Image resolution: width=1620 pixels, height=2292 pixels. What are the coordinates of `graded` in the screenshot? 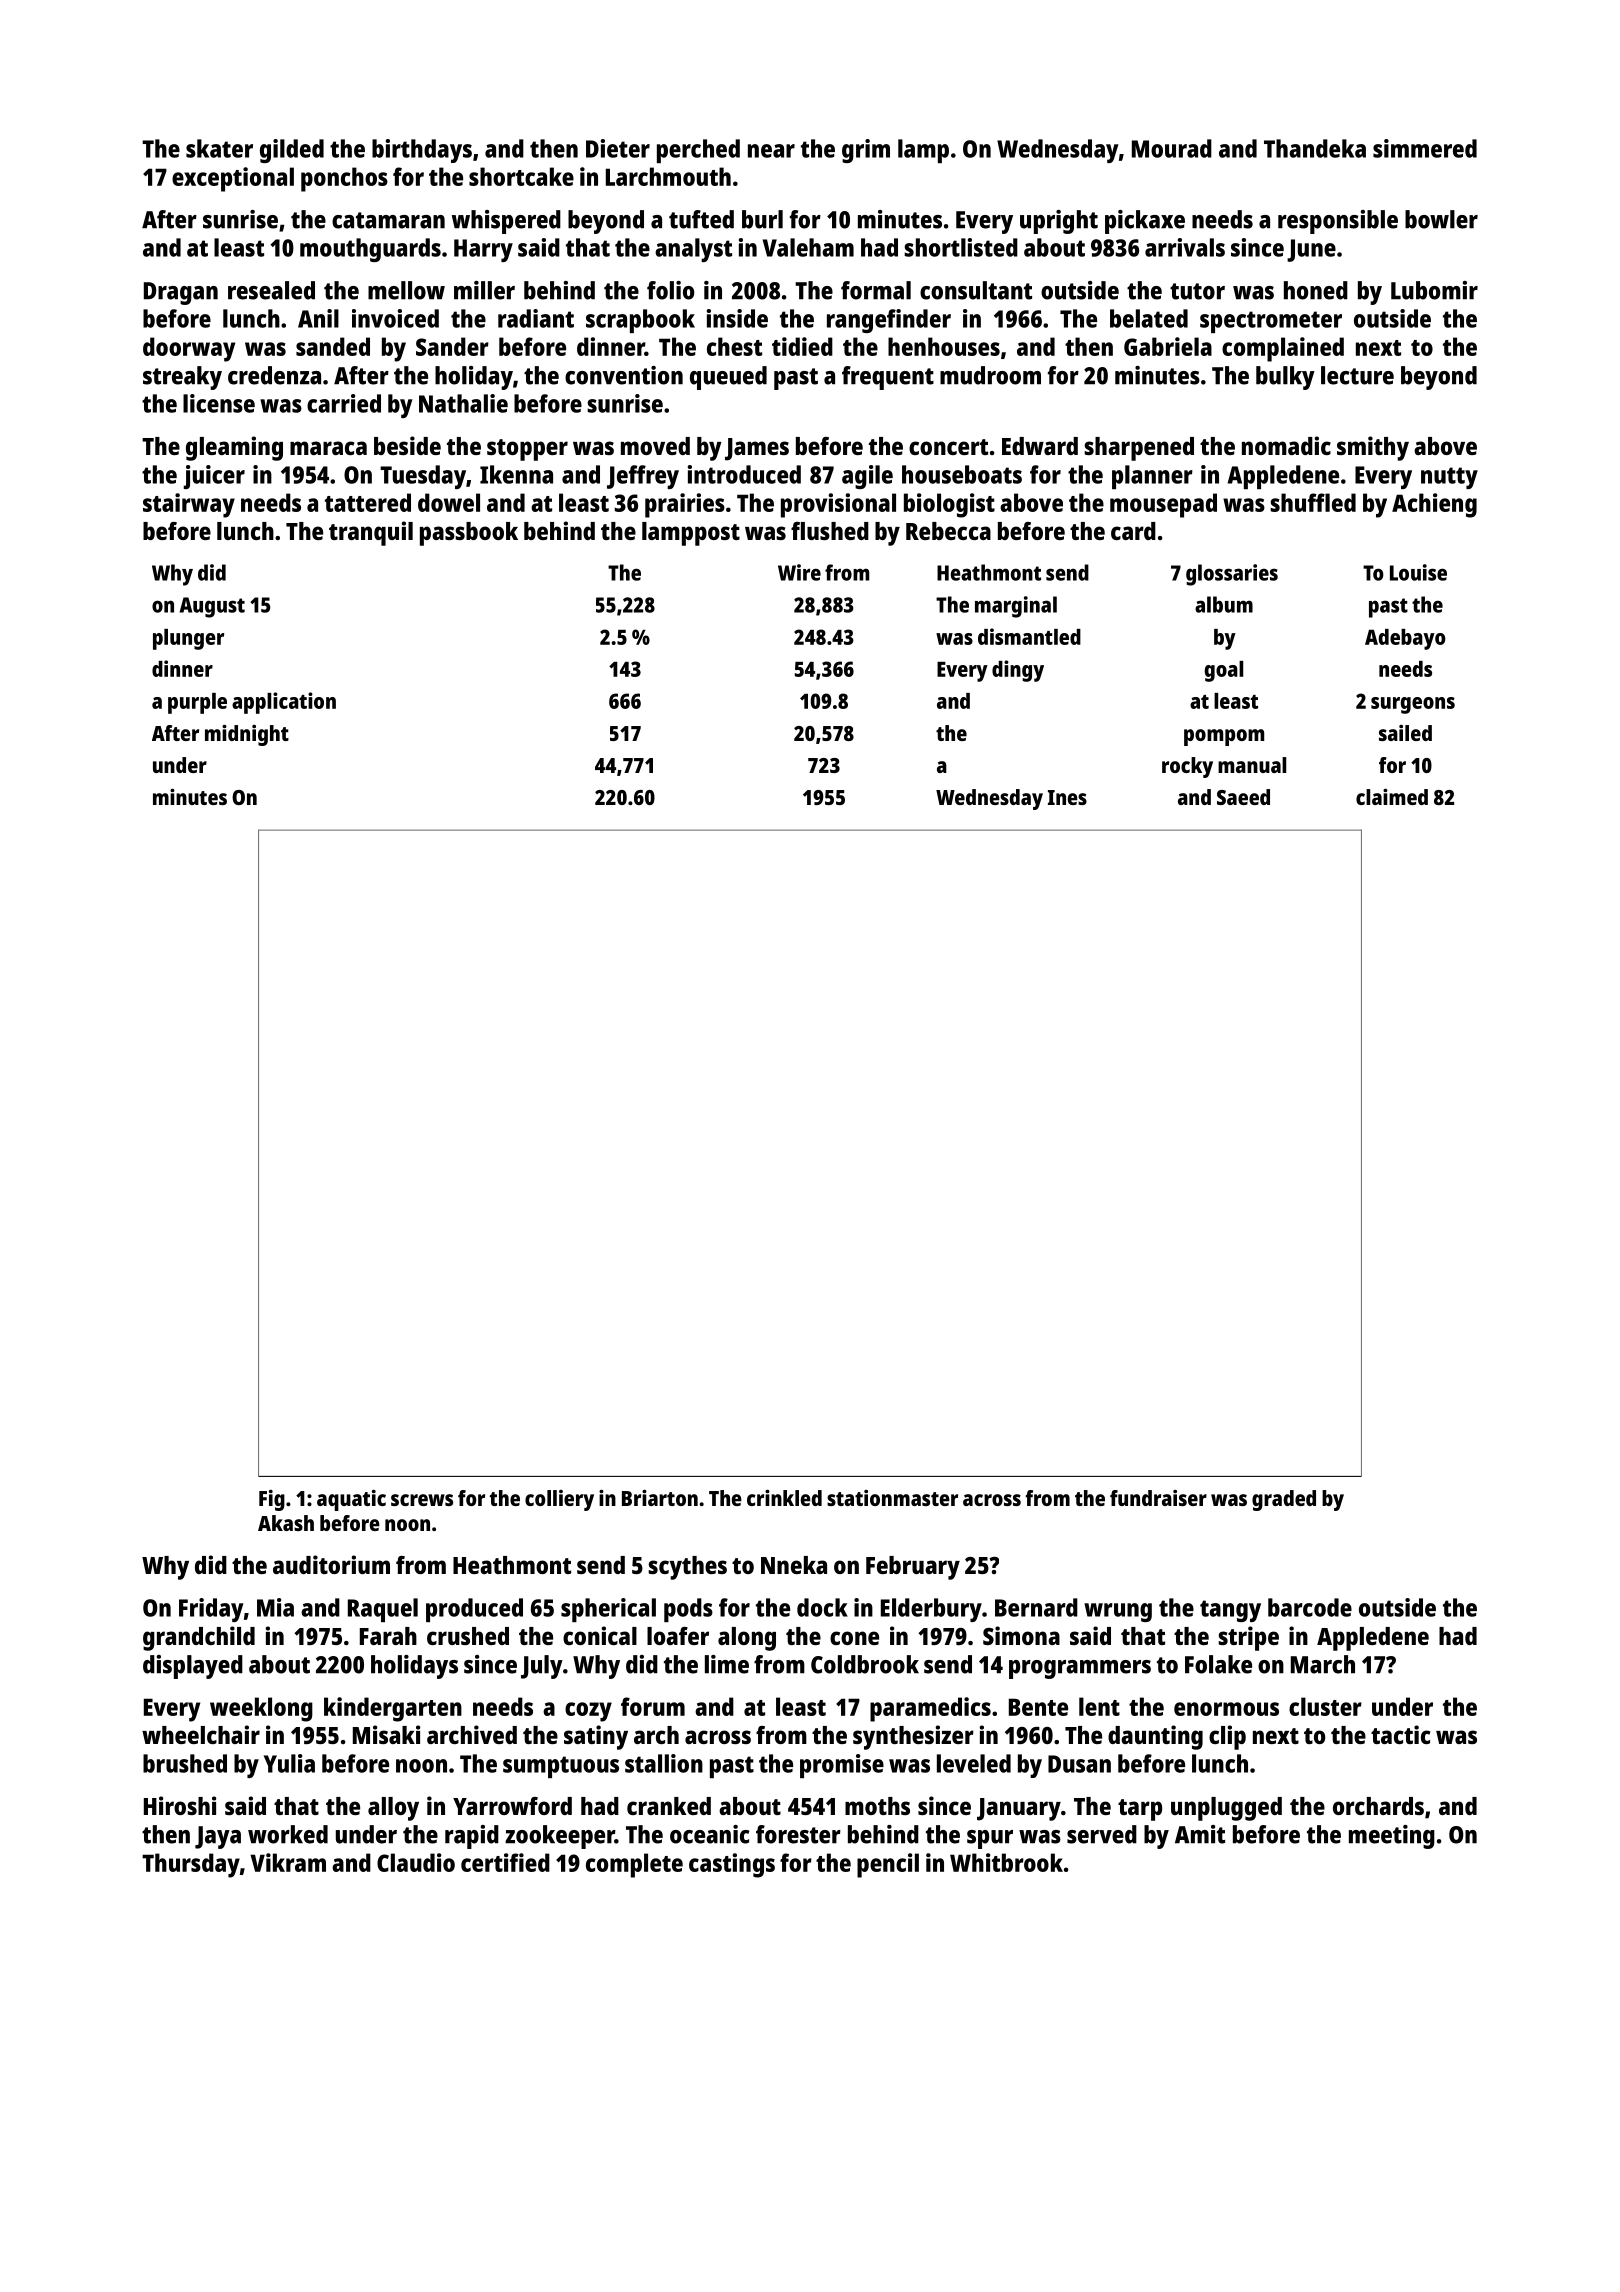 It's located at (1284, 1500).
